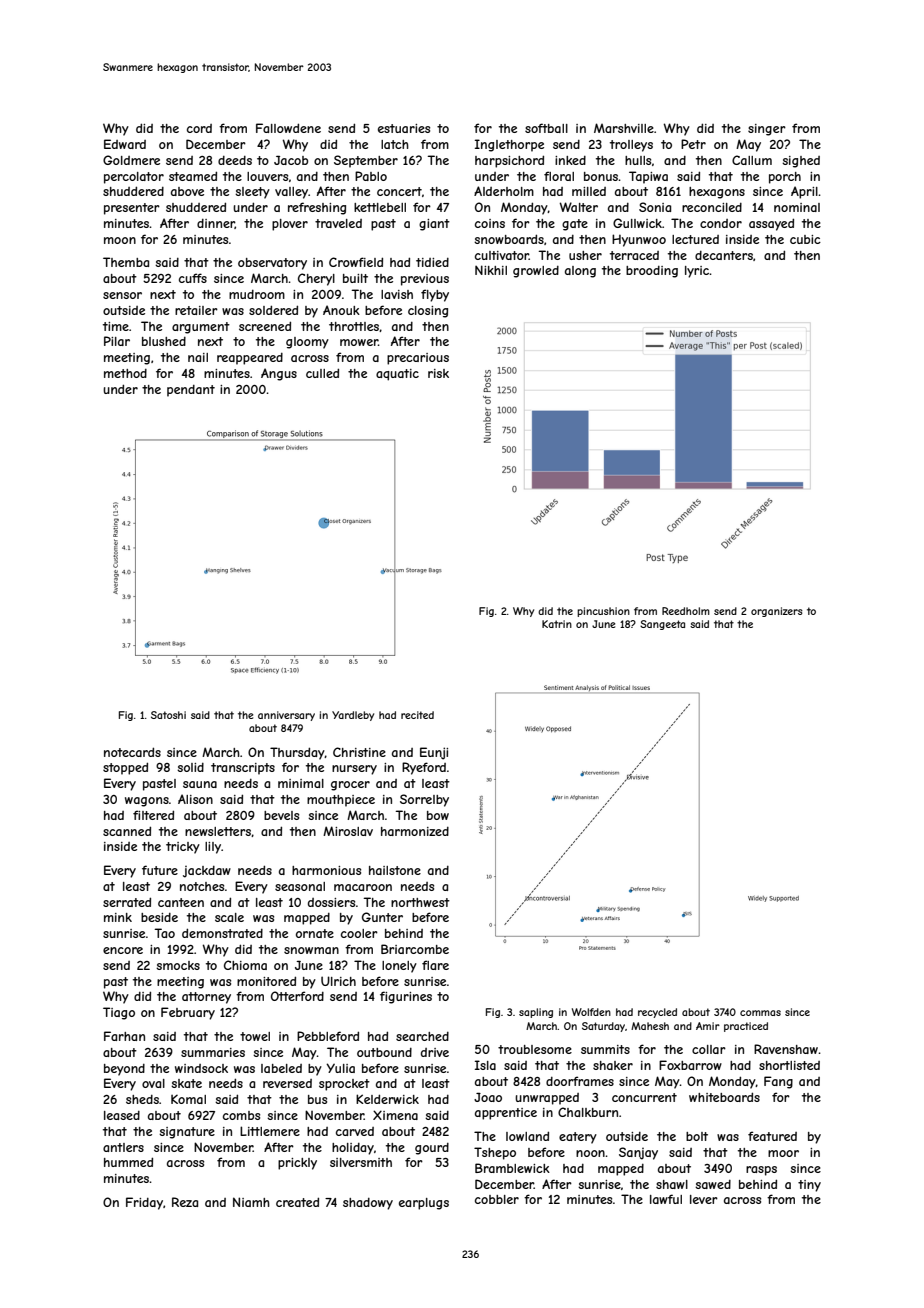 This document has width=924, height=1308. I want to click on beyond, so click(124, 1070).
